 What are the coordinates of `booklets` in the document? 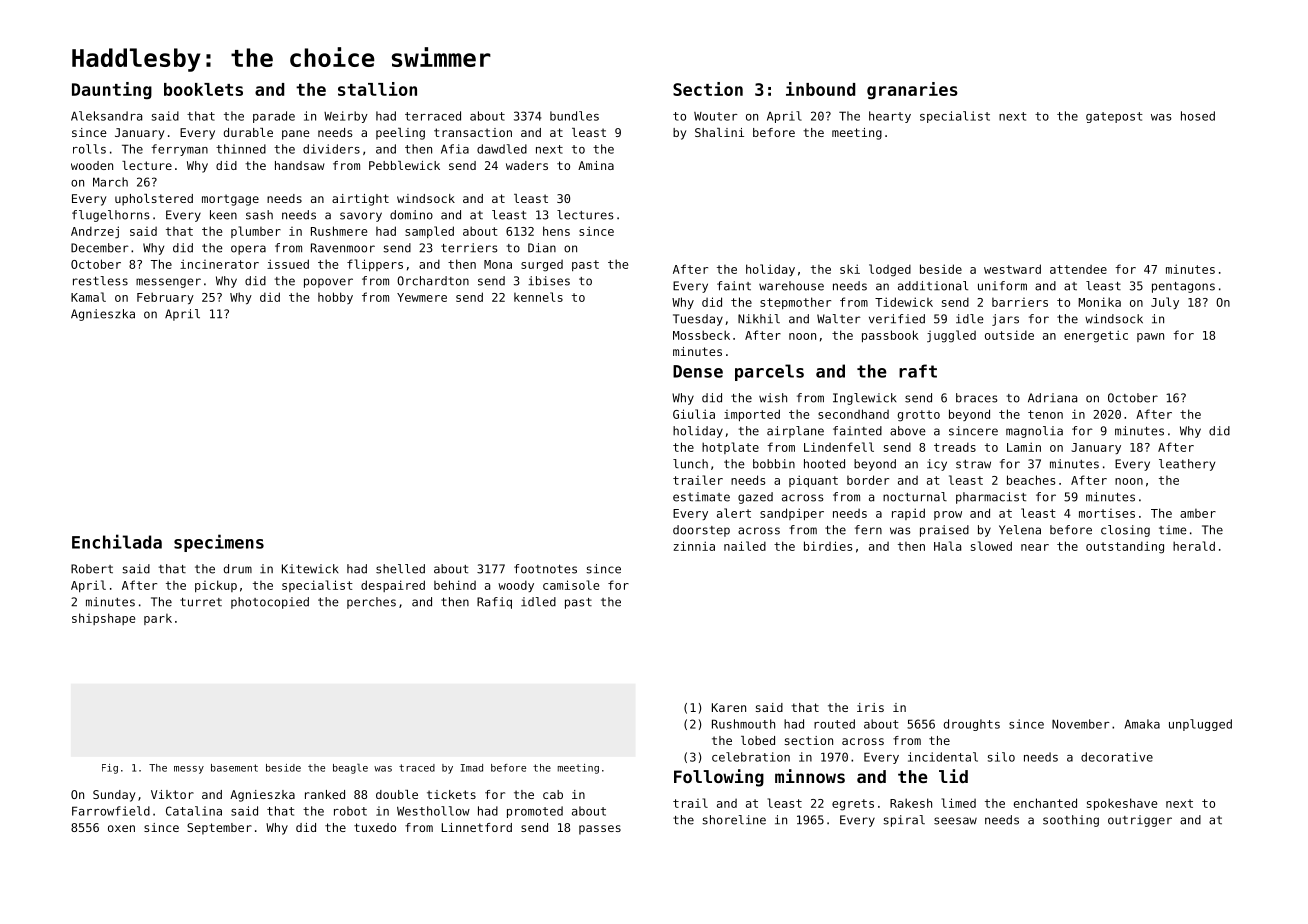 It's located at (203, 89).
